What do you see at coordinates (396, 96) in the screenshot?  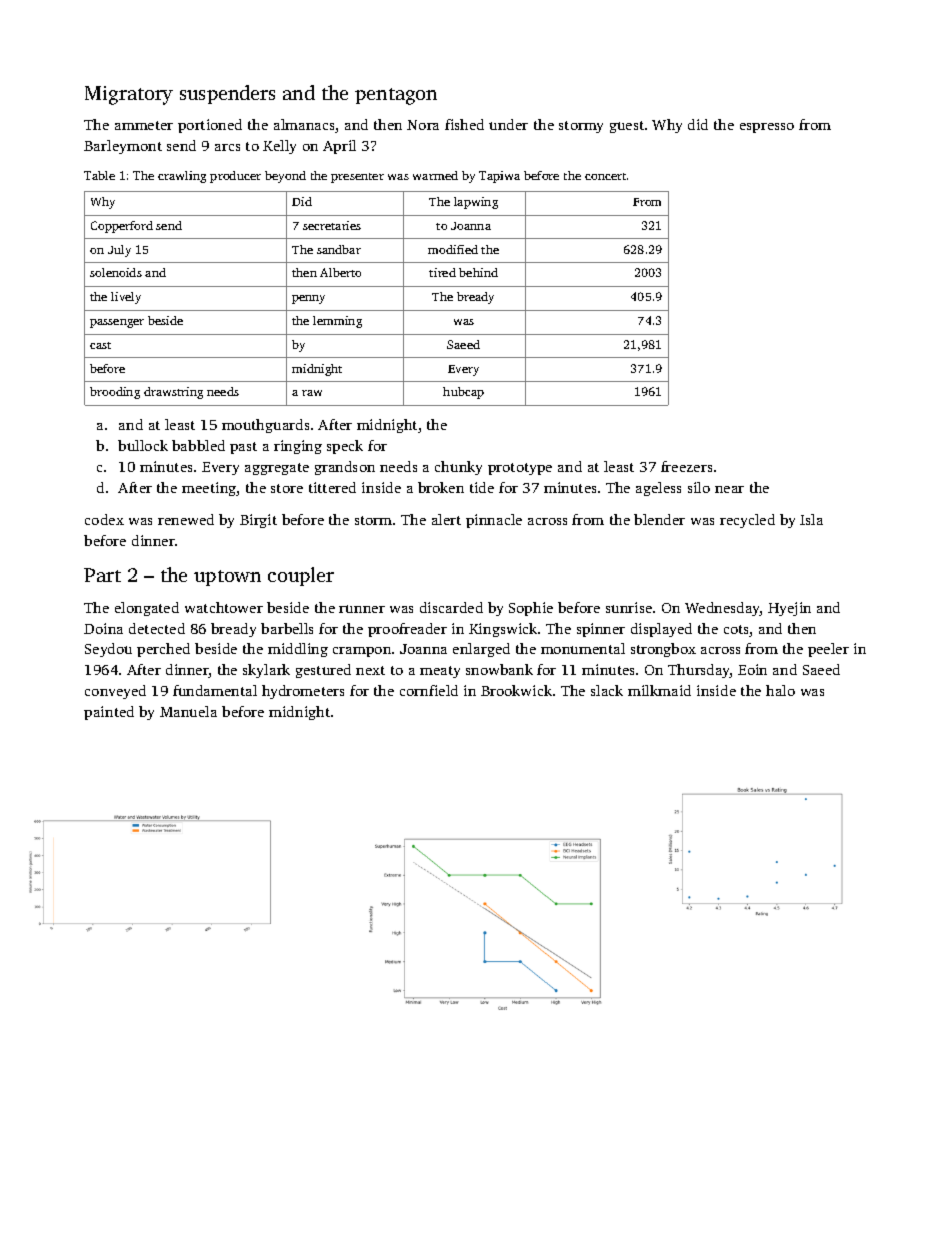 I see `pentagon` at bounding box center [396, 96].
